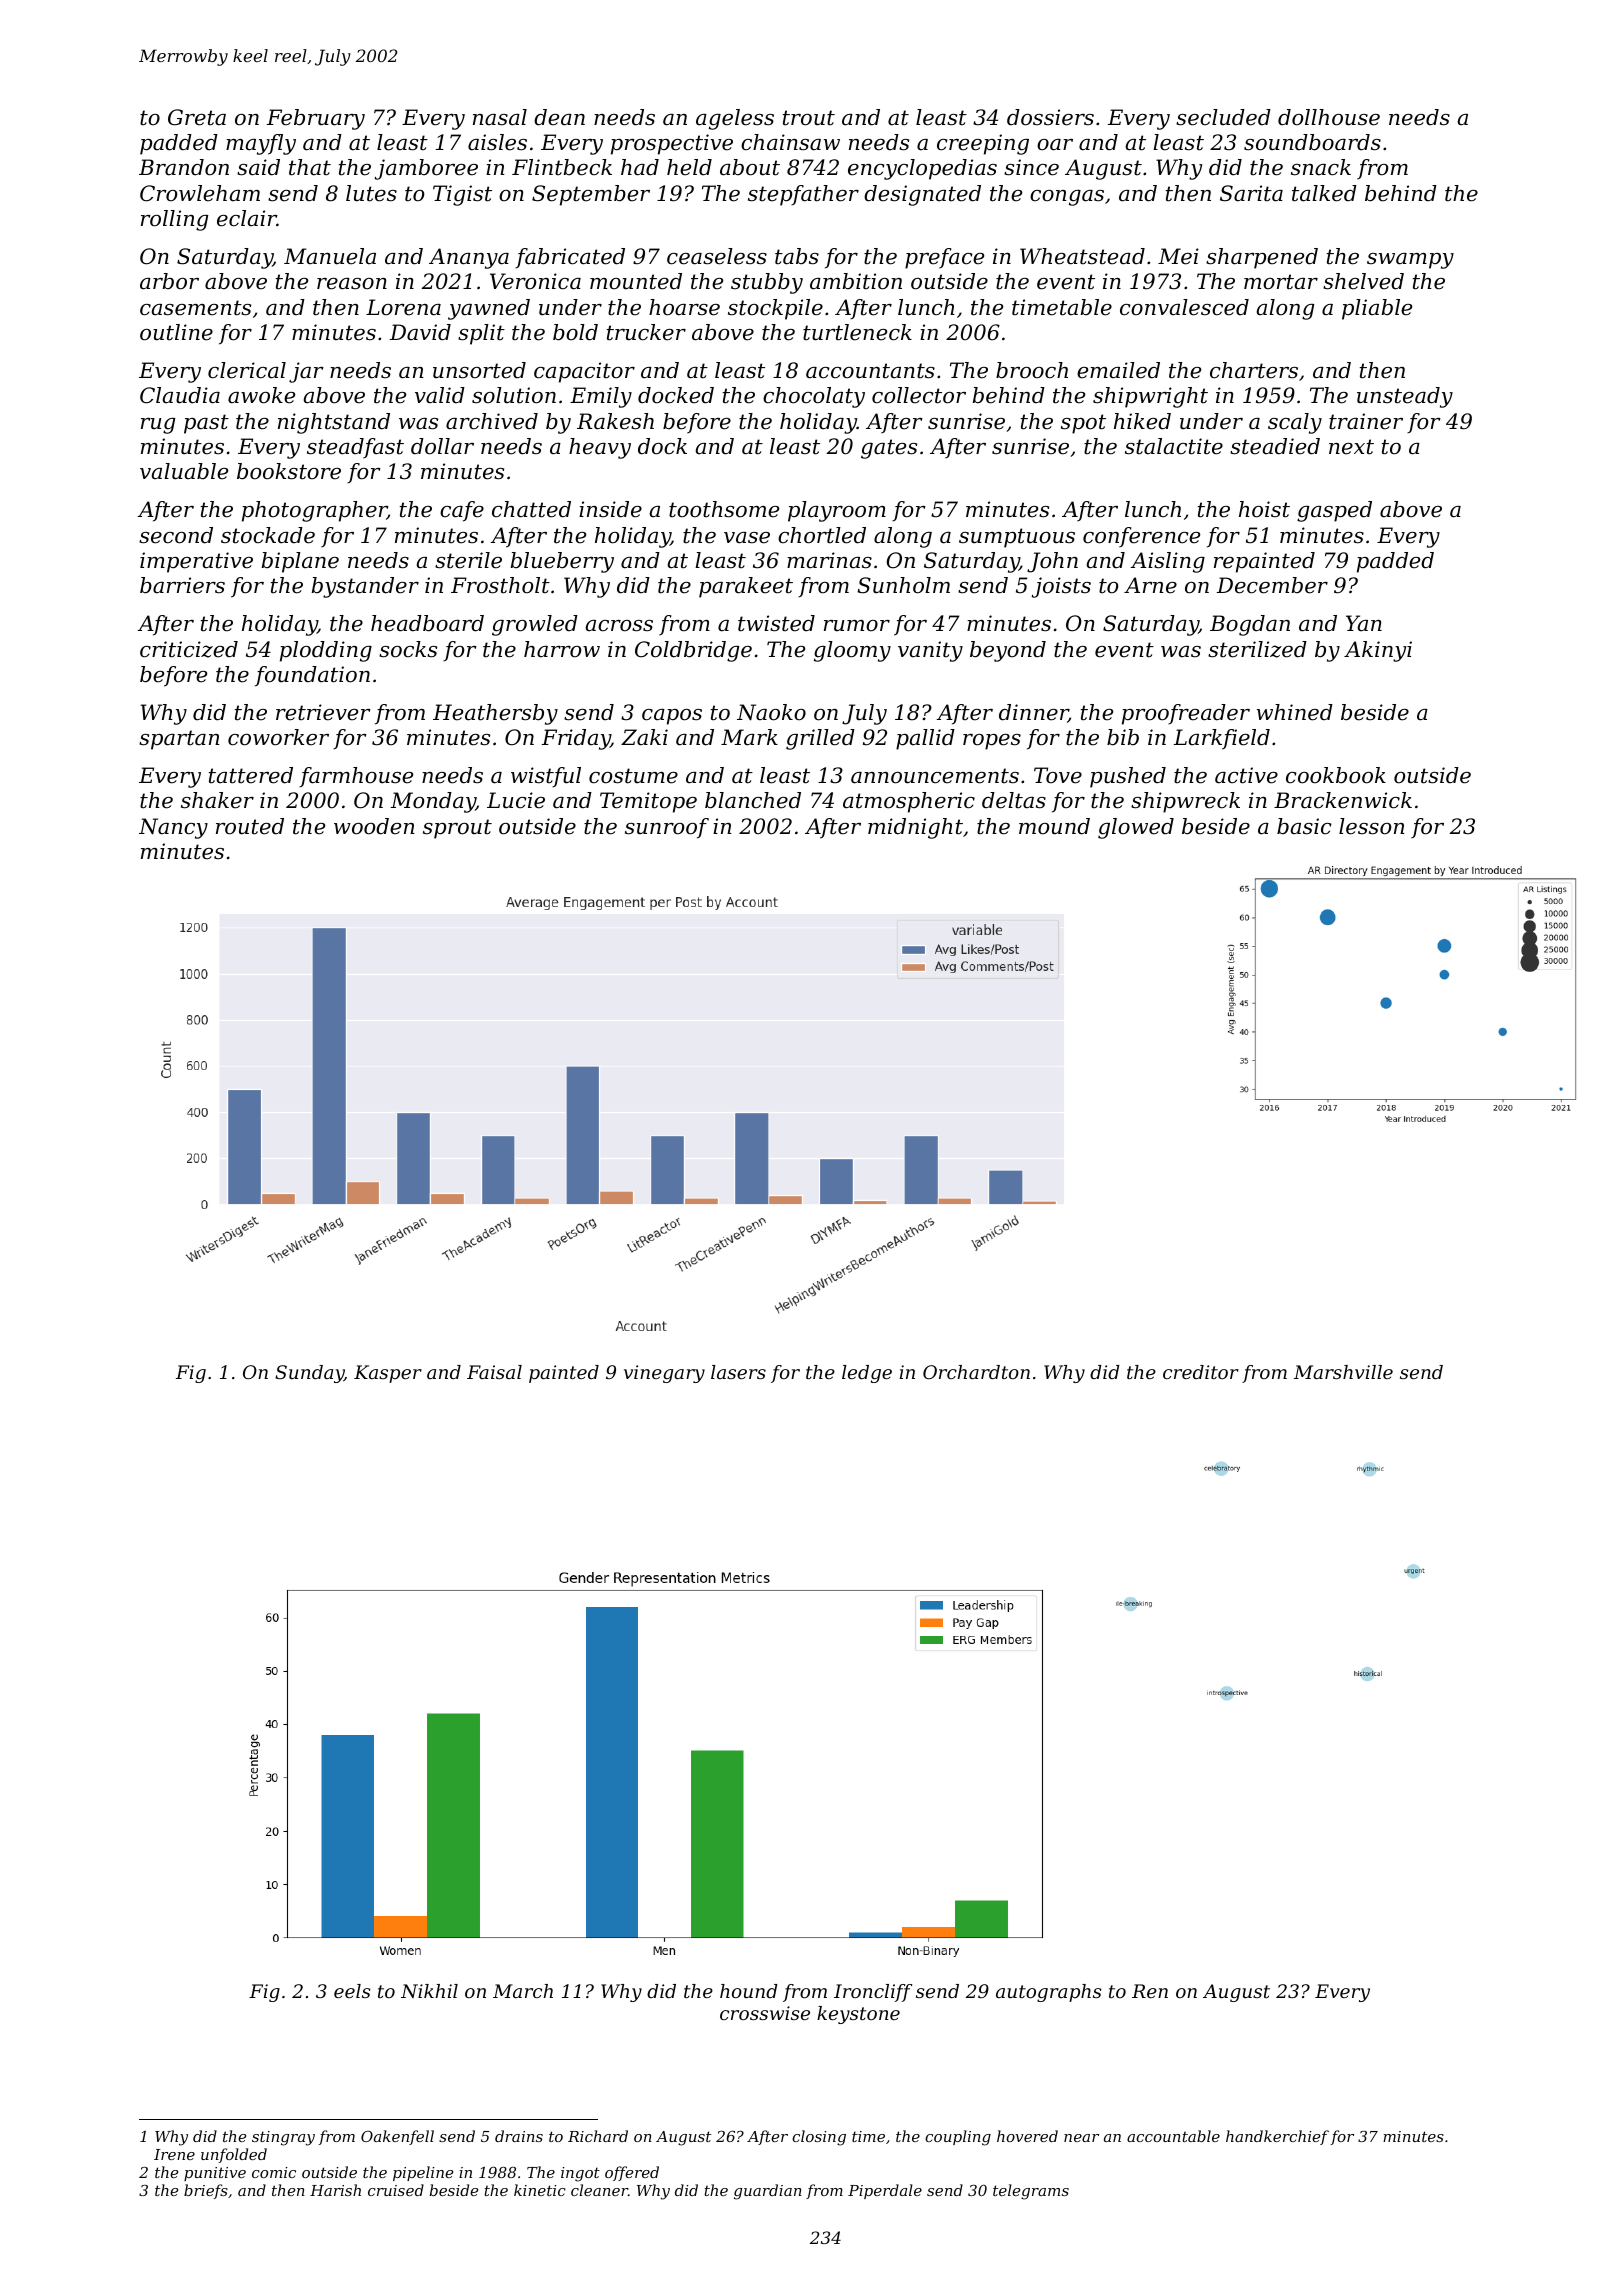 The height and width of the screenshot is (2292, 1620). Describe the element at coordinates (1405, 397) in the screenshot. I see `unsteady` at that location.
